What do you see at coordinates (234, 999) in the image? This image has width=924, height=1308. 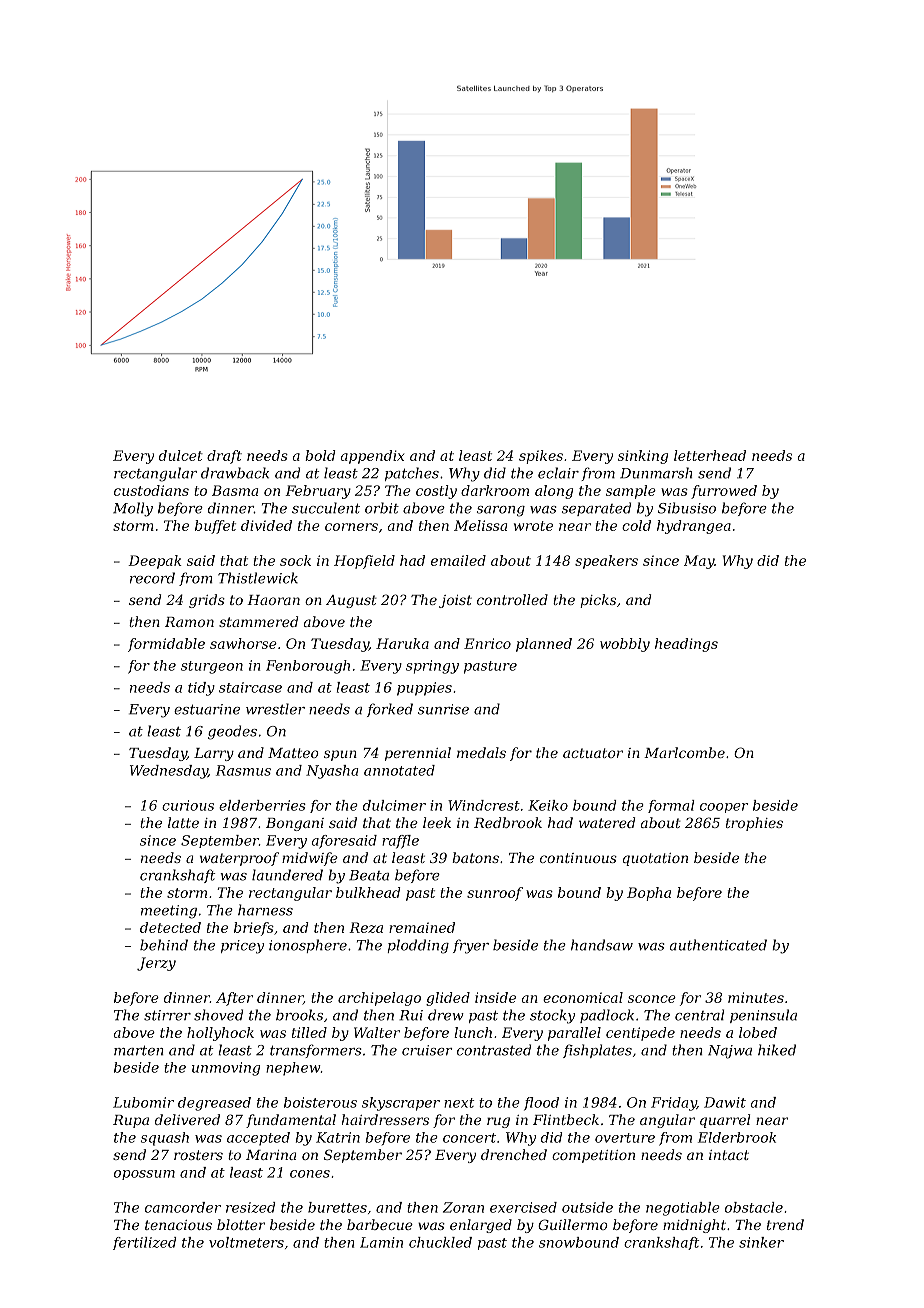 I see `After` at bounding box center [234, 999].
